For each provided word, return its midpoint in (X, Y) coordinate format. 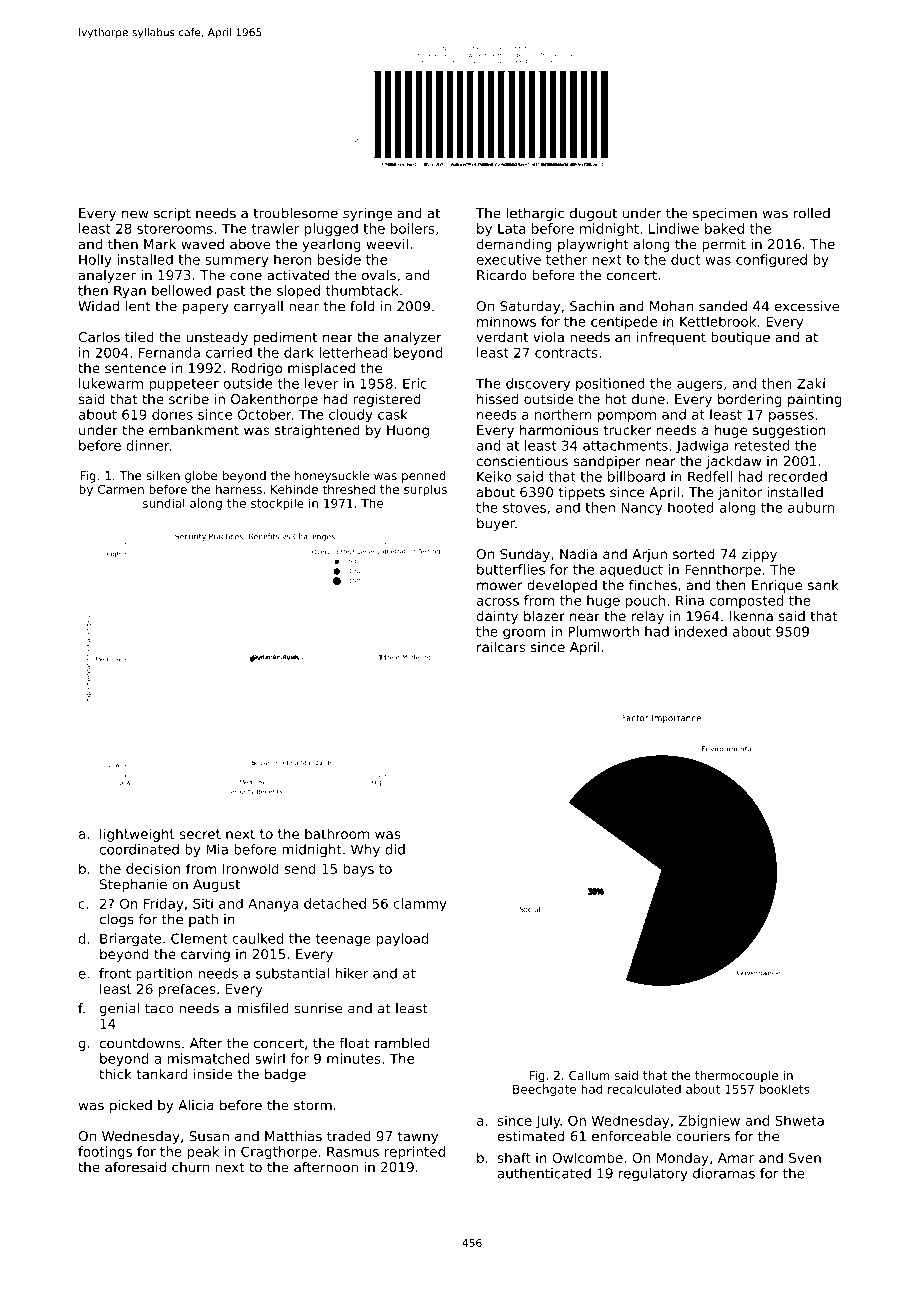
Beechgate (544, 1090)
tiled (139, 337)
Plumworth (603, 631)
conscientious (522, 461)
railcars (501, 646)
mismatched (208, 1058)
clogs (117, 920)
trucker (628, 430)
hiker (351, 973)
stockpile (277, 504)
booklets (785, 1089)
